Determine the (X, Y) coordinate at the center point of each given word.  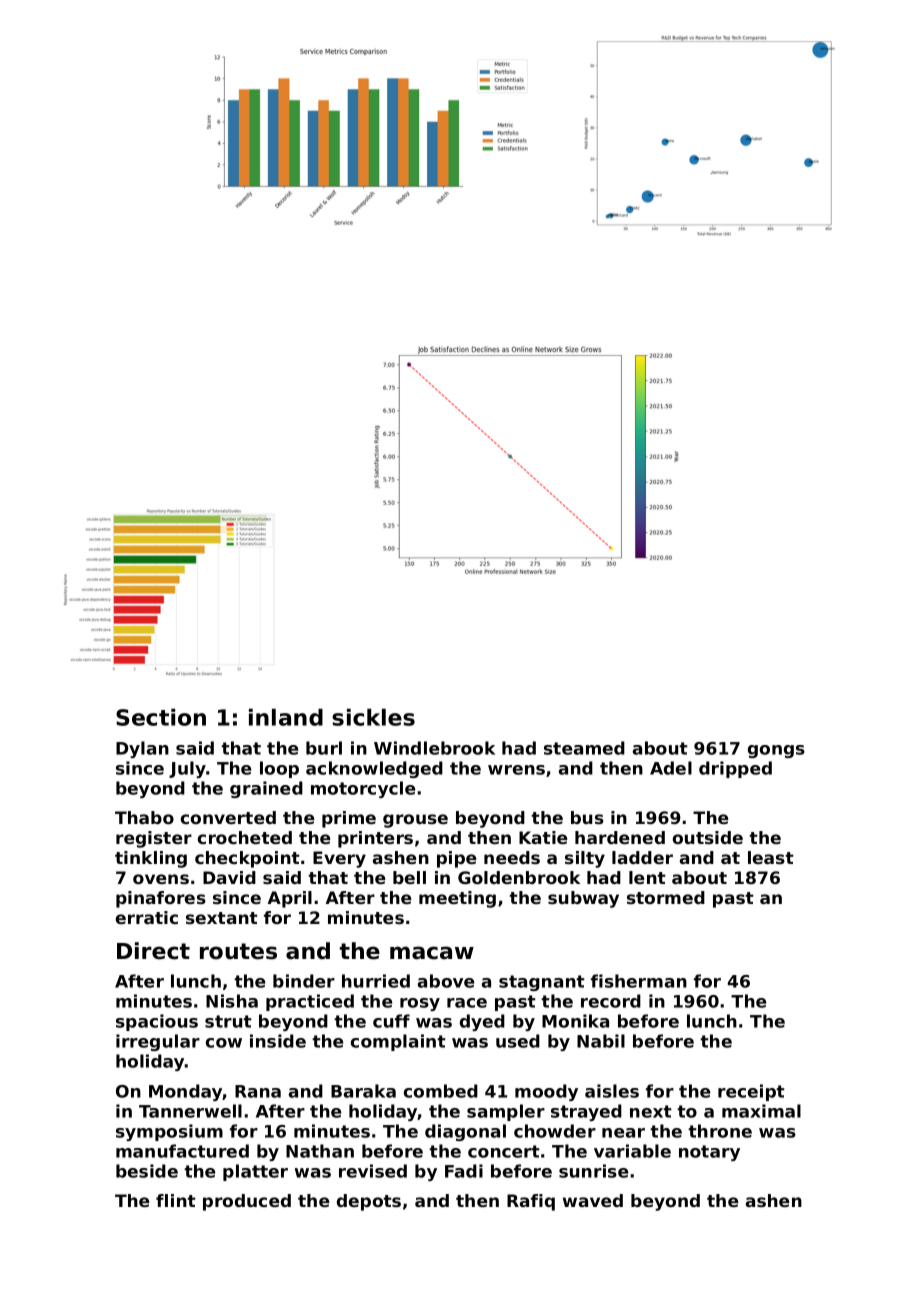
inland (286, 717)
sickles (373, 717)
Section (161, 717)
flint (176, 1200)
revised (373, 1171)
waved (593, 1200)
